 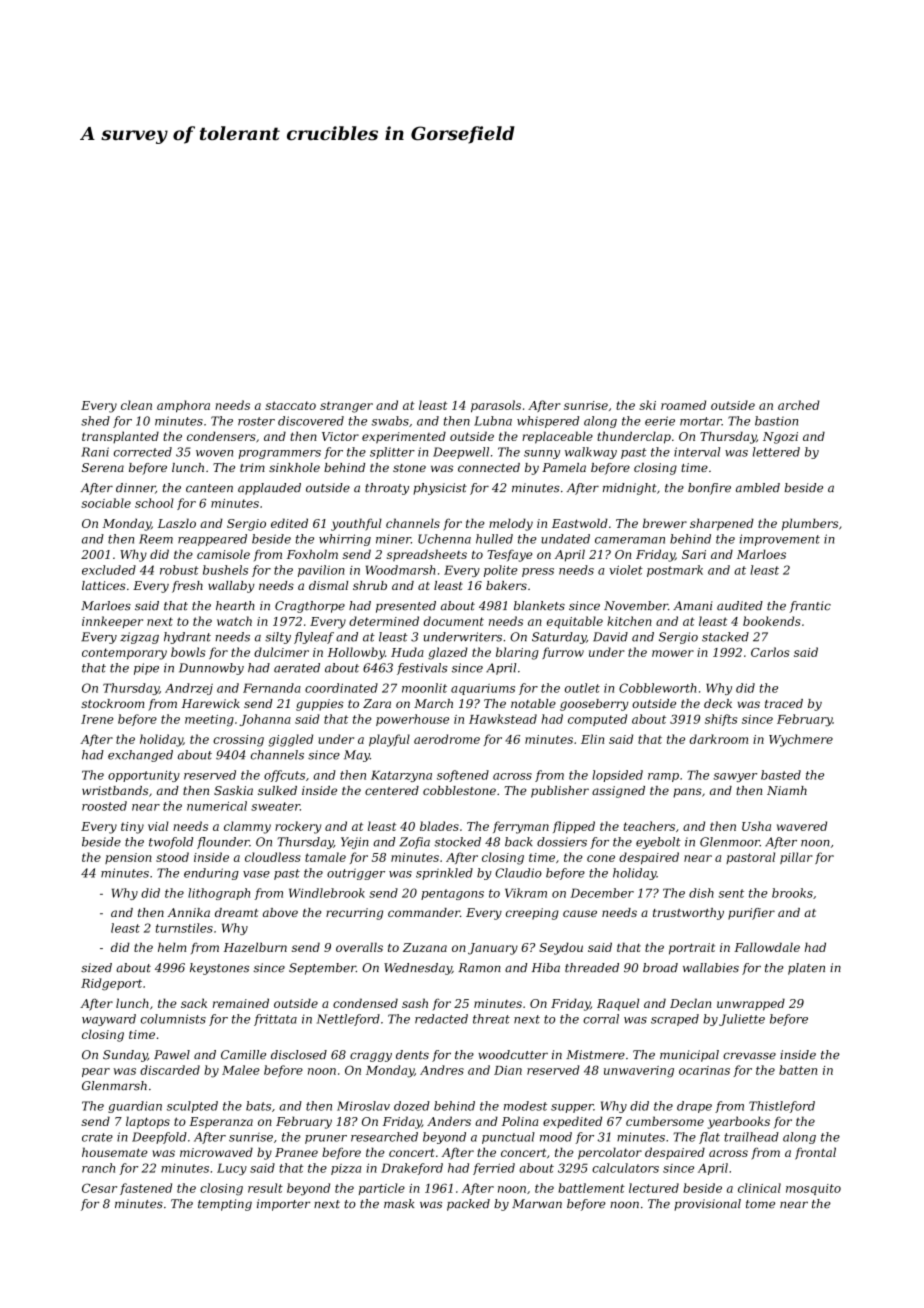 I want to click on roosted, so click(x=104, y=806).
